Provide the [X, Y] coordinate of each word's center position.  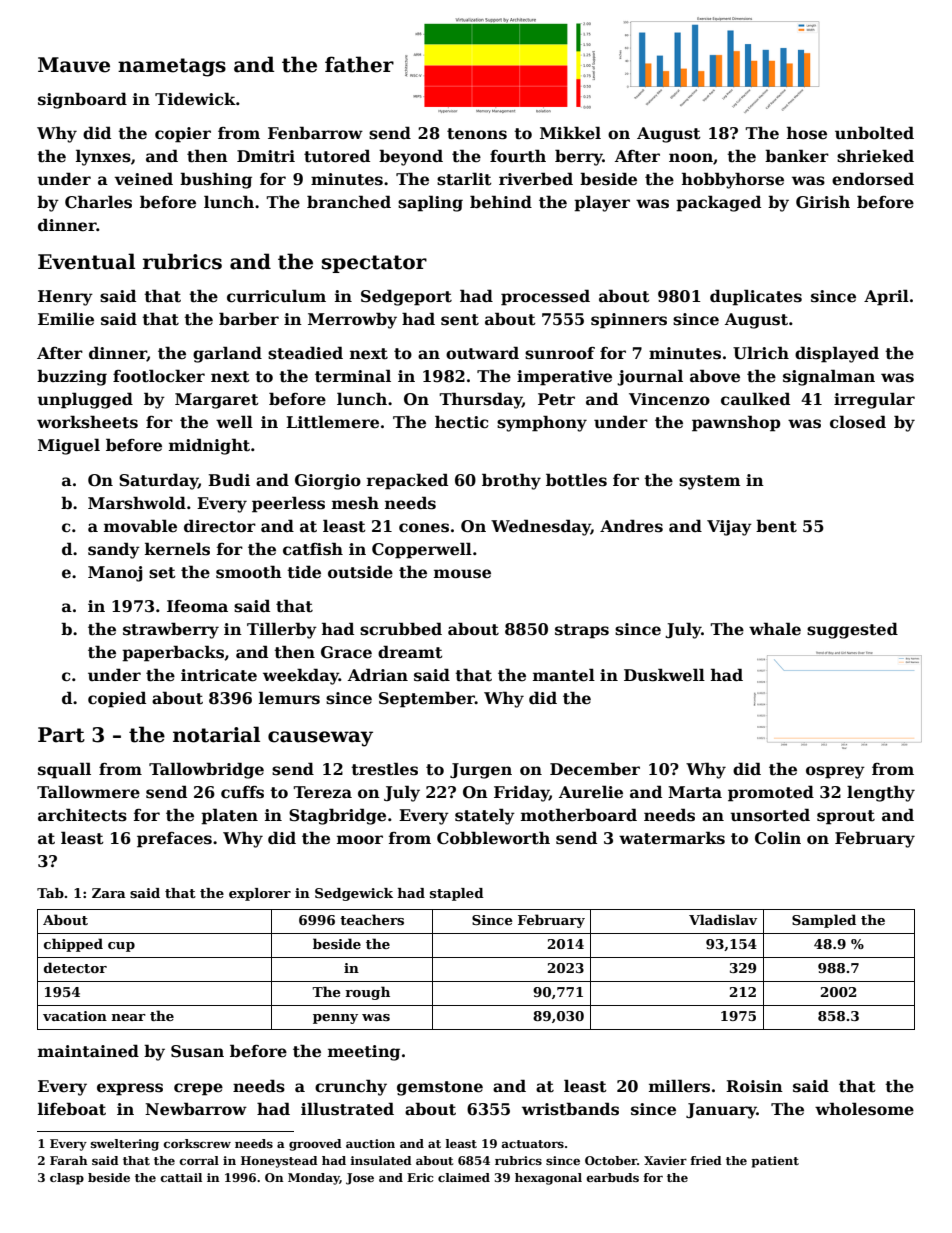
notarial [216, 734]
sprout [846, 817]
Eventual [86, 261]
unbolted [874, 133]
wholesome [864, 1109]
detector [75, 967]
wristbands [570, 1109]
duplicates [756, 297]
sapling [430, 203]
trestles [384, 769]
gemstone [440, 1088]
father [359, 64]
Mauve [74, 65]
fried [706, 1160]
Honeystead [279, 1162]
